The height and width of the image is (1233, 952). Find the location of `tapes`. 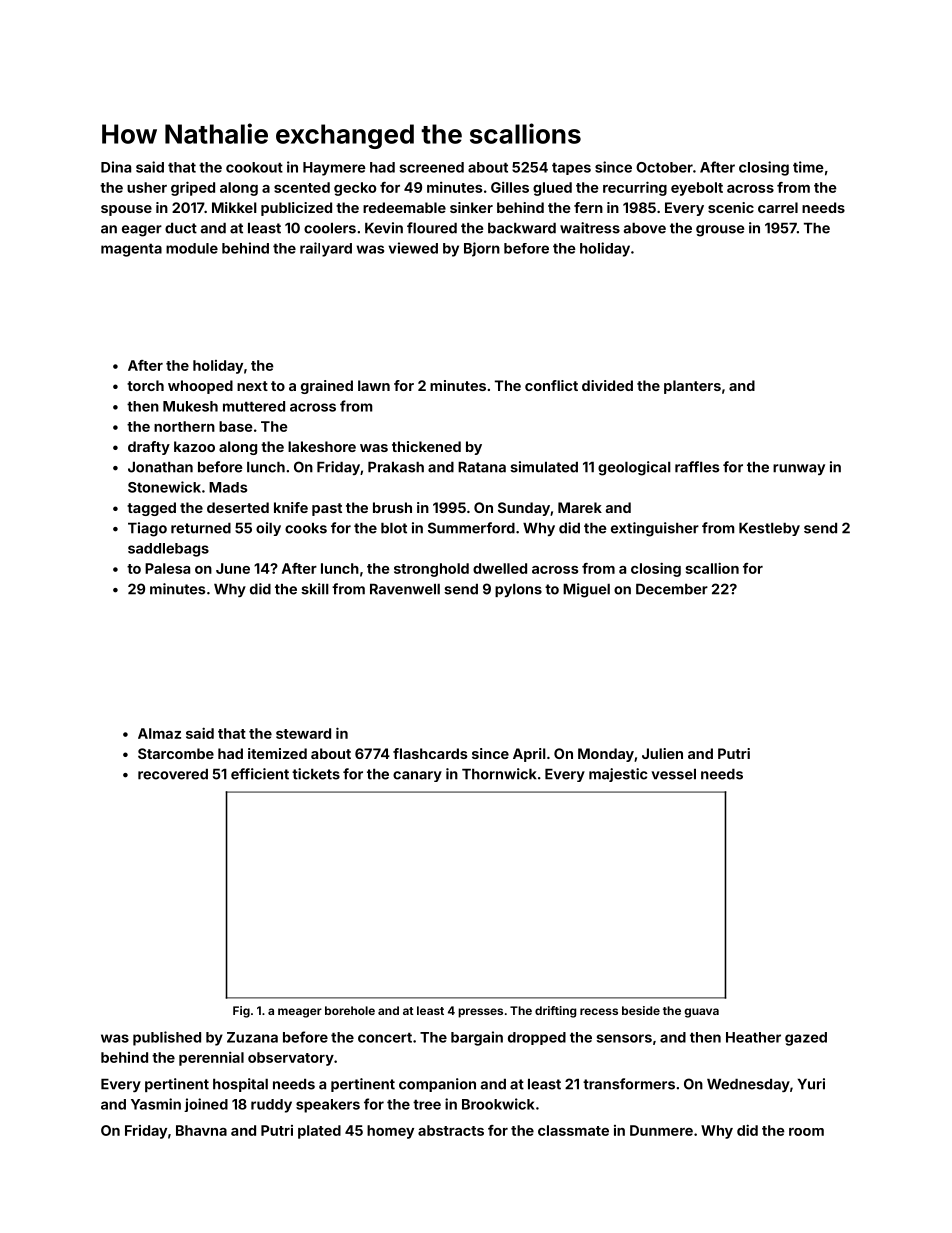

tapes is located at coordinates (571, 169).
